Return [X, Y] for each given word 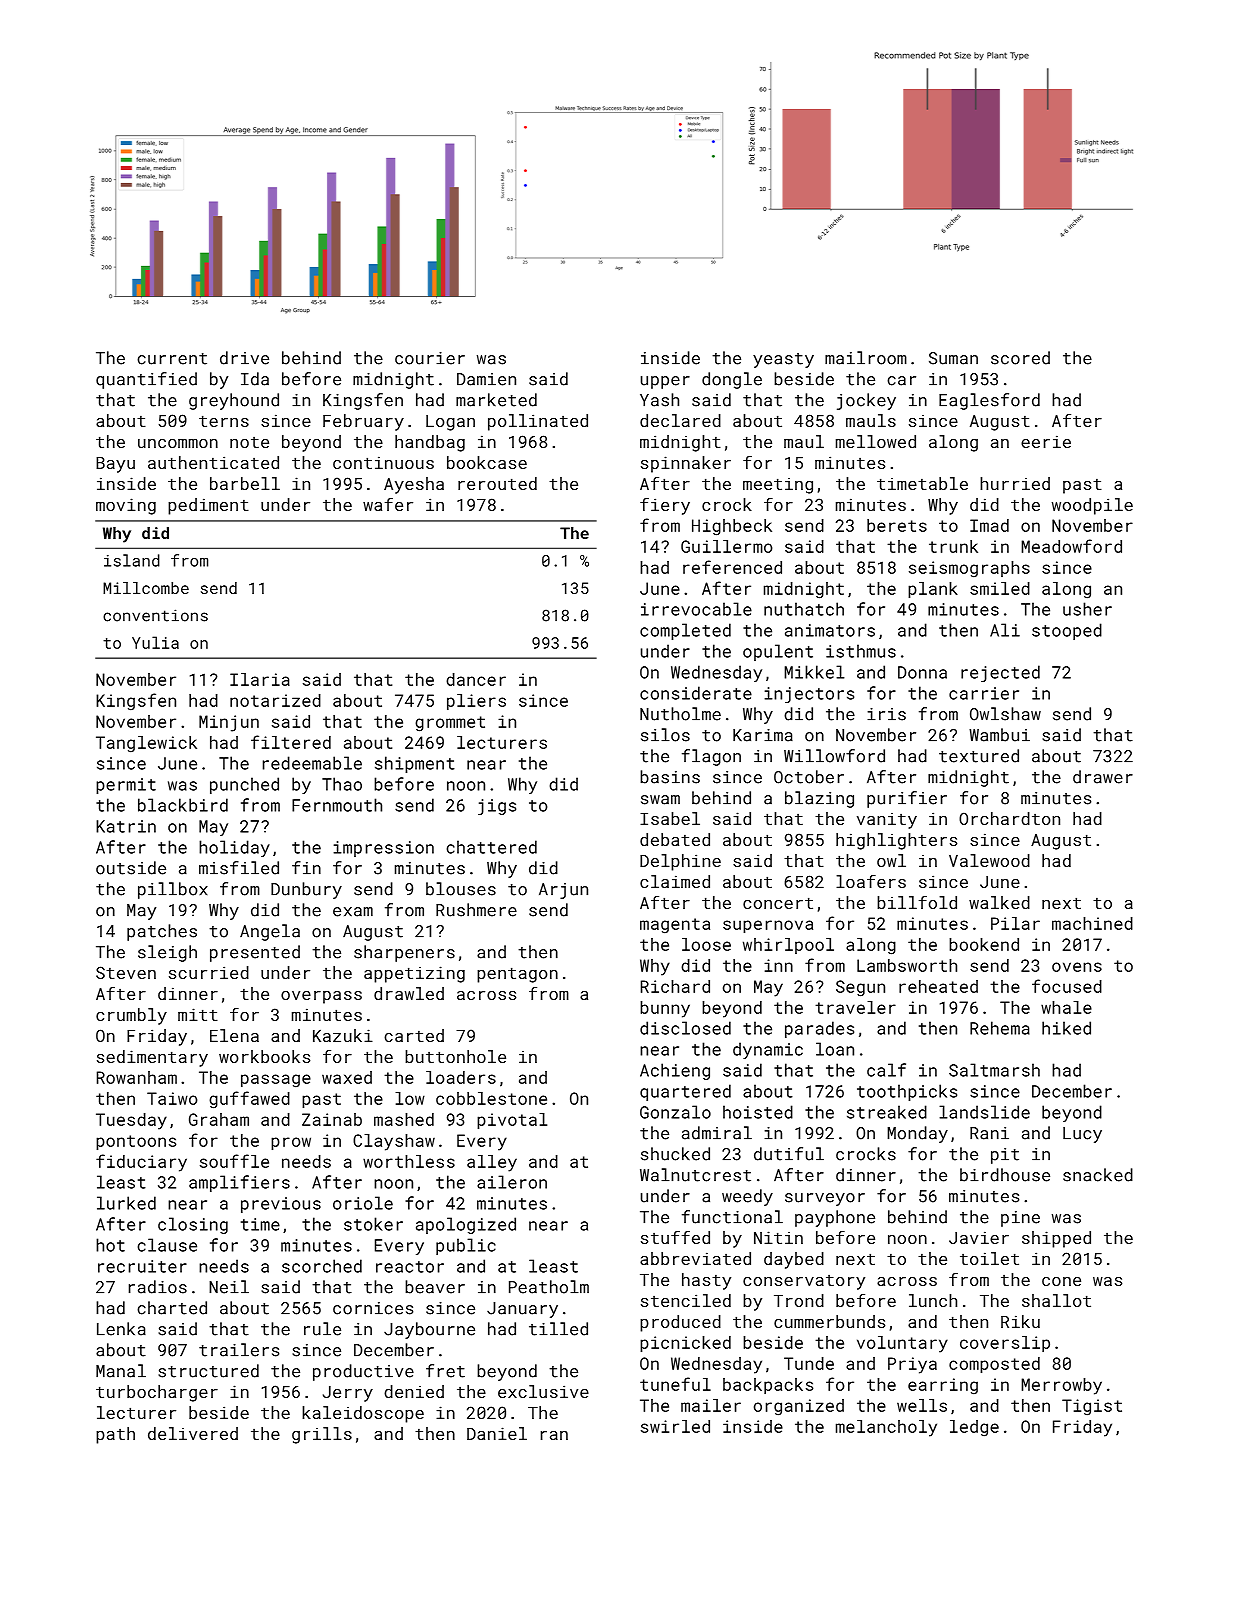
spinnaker [686, 464]
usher [1087, 609]
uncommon [178, 443]
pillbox [173, 890]
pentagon [517, 975]
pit [1005, 1156]
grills [322, 1435]
